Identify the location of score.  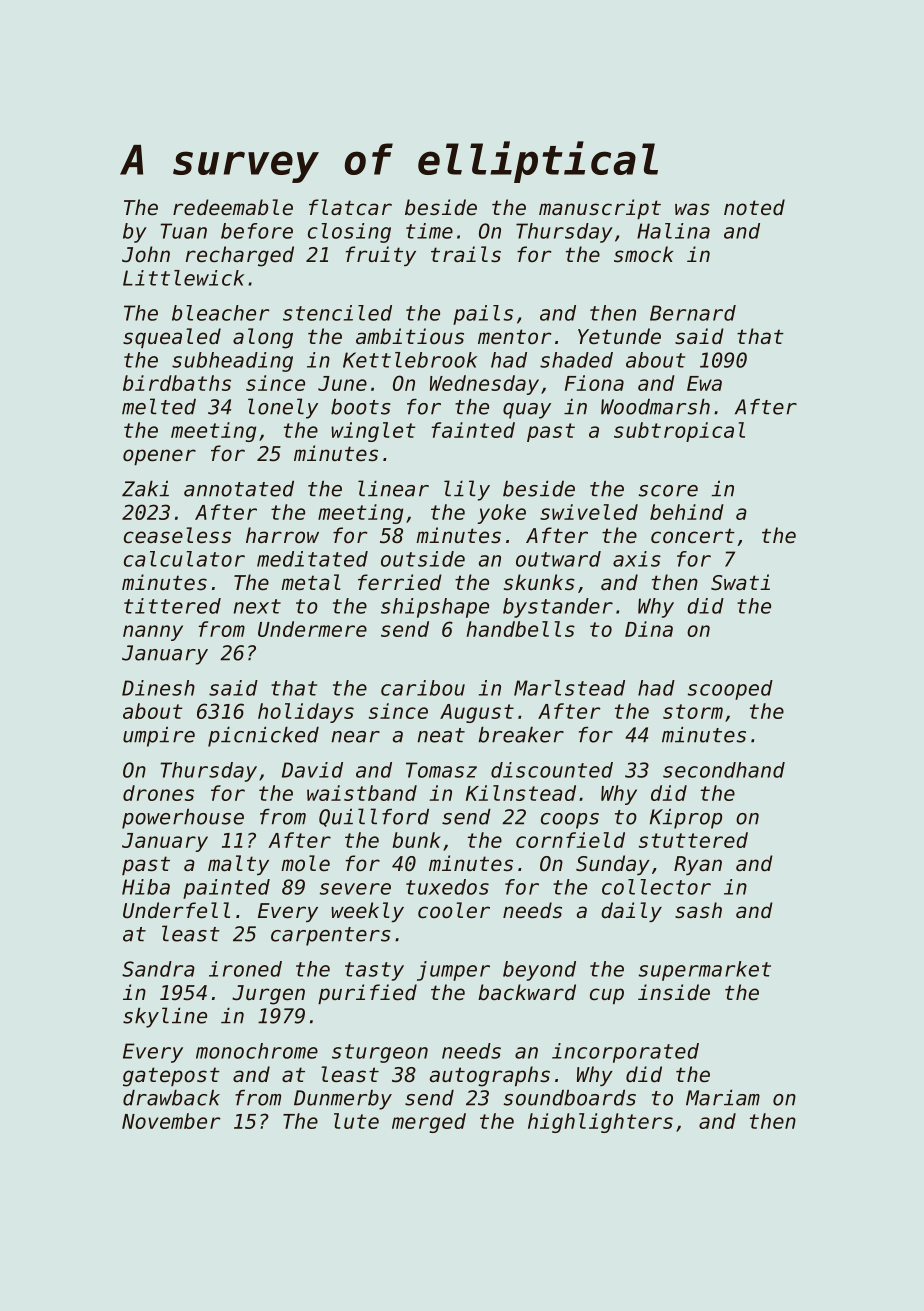
(668, 491).
